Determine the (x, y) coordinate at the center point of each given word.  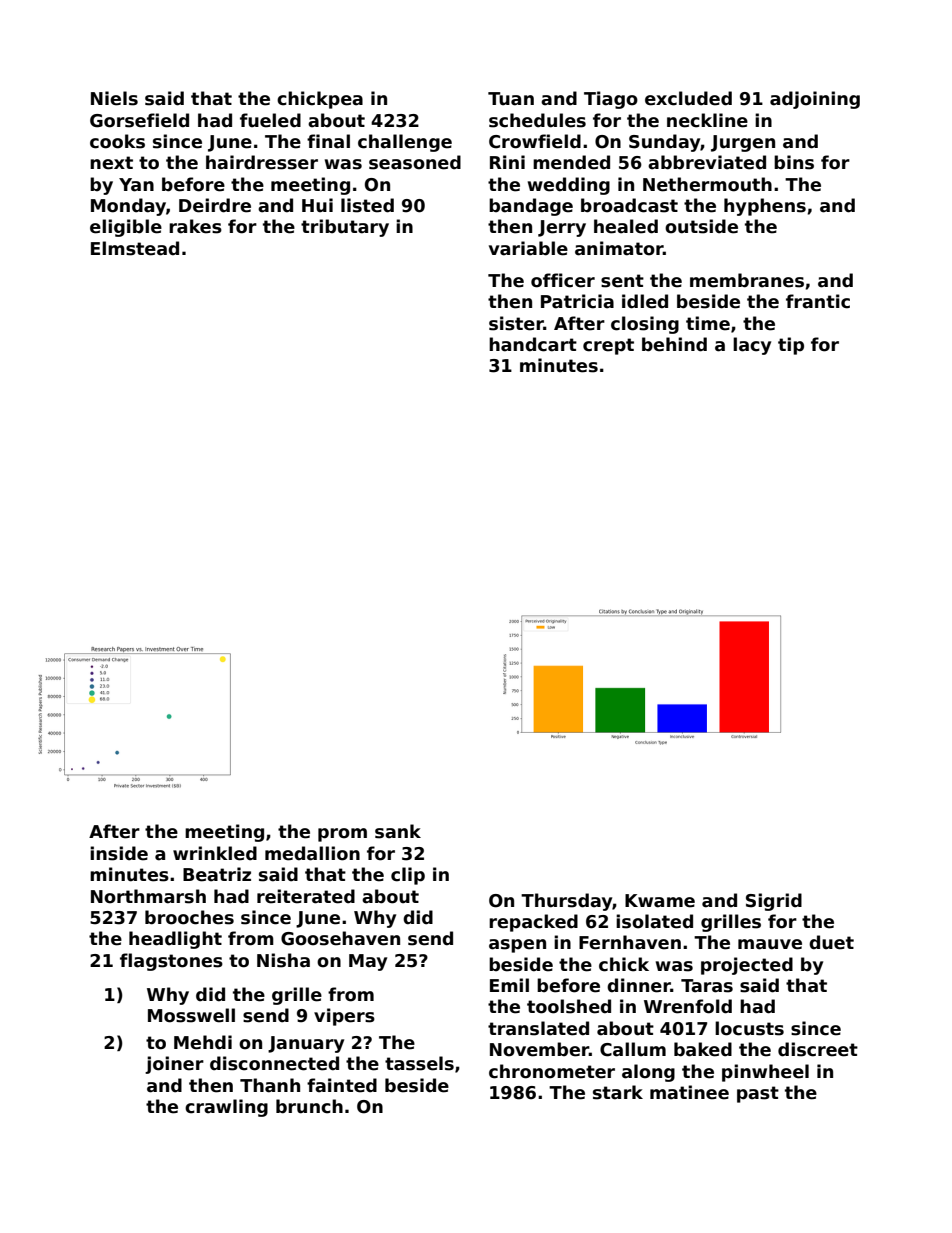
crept (608, 346)
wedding (569, 186)
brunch (309, 1106)
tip (791, 346)
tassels (419, 1063)
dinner (639, 985)
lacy (752, 346)
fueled (270, 120)
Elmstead (135, 248)
